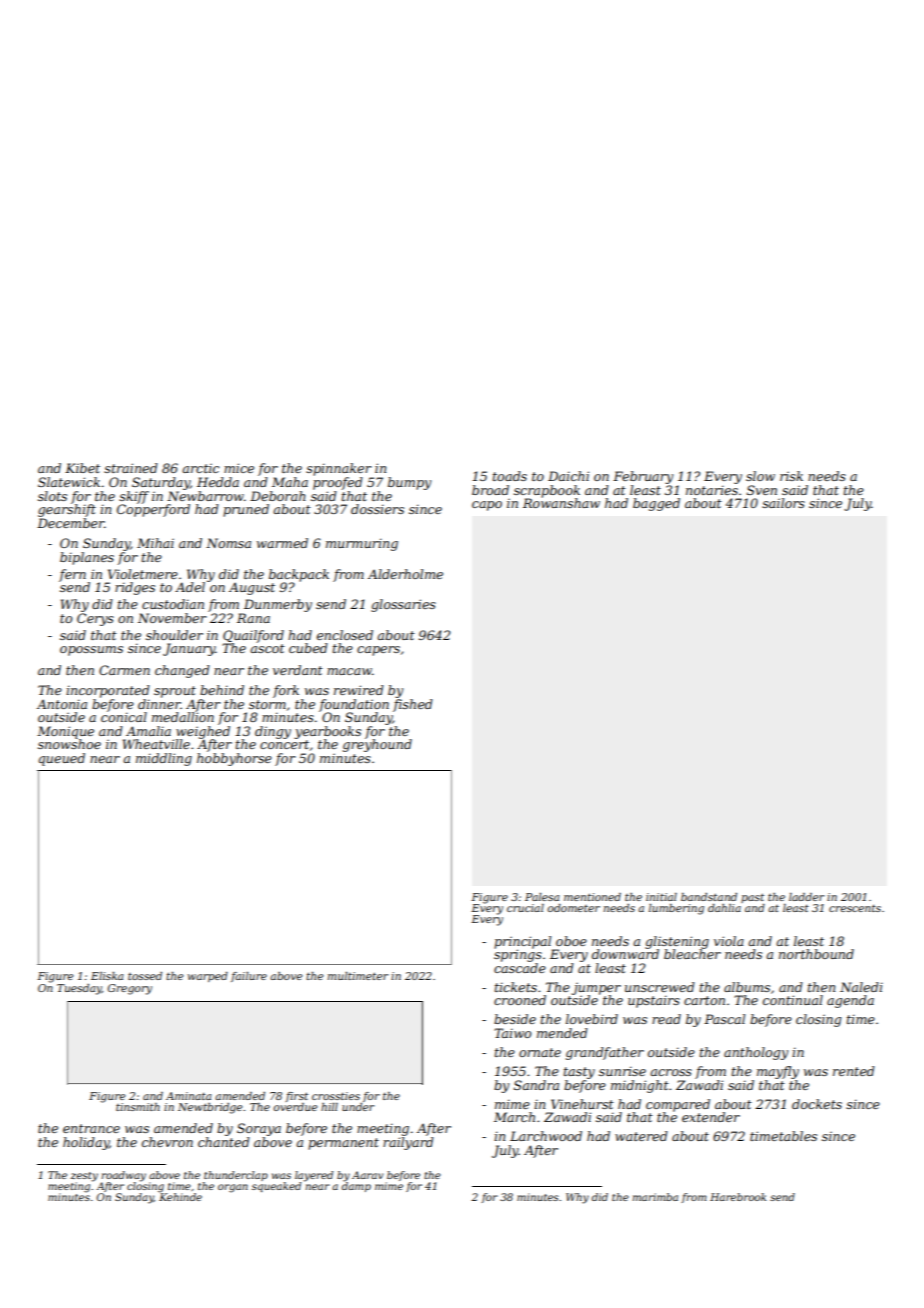 The width and height of the document is (924, 1308). Describe the element at coordinates (205, 496) in the document. I see `Newbarrow` at that location.
